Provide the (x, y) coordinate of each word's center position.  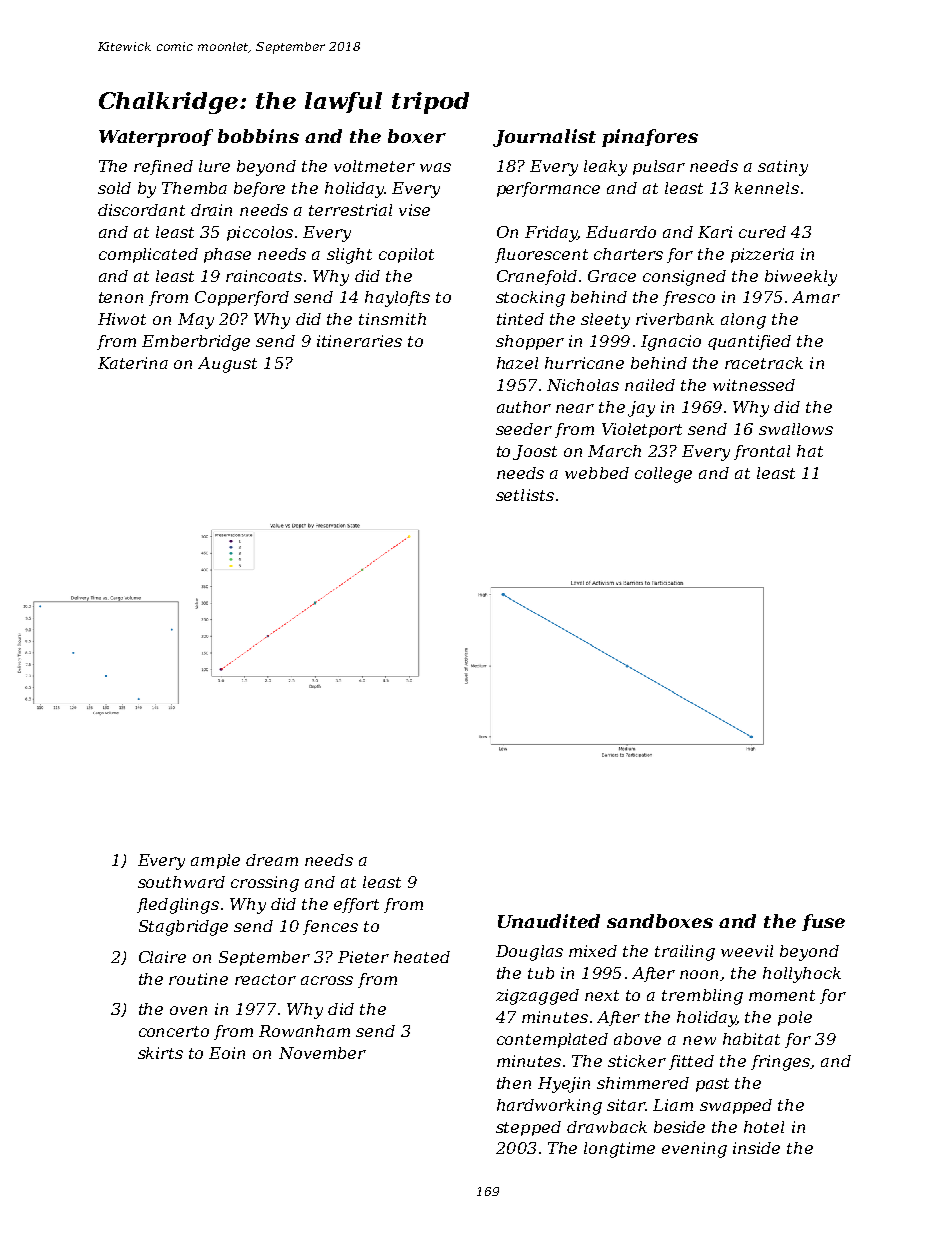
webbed (597, 473)
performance (548, 189)
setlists (525, 495)
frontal (762, 452)
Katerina (133, 363)
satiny (783, 168)
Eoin (227, 1053)
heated (422, 957)
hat (810, 451)
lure (214, 166)
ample (215, 861)
